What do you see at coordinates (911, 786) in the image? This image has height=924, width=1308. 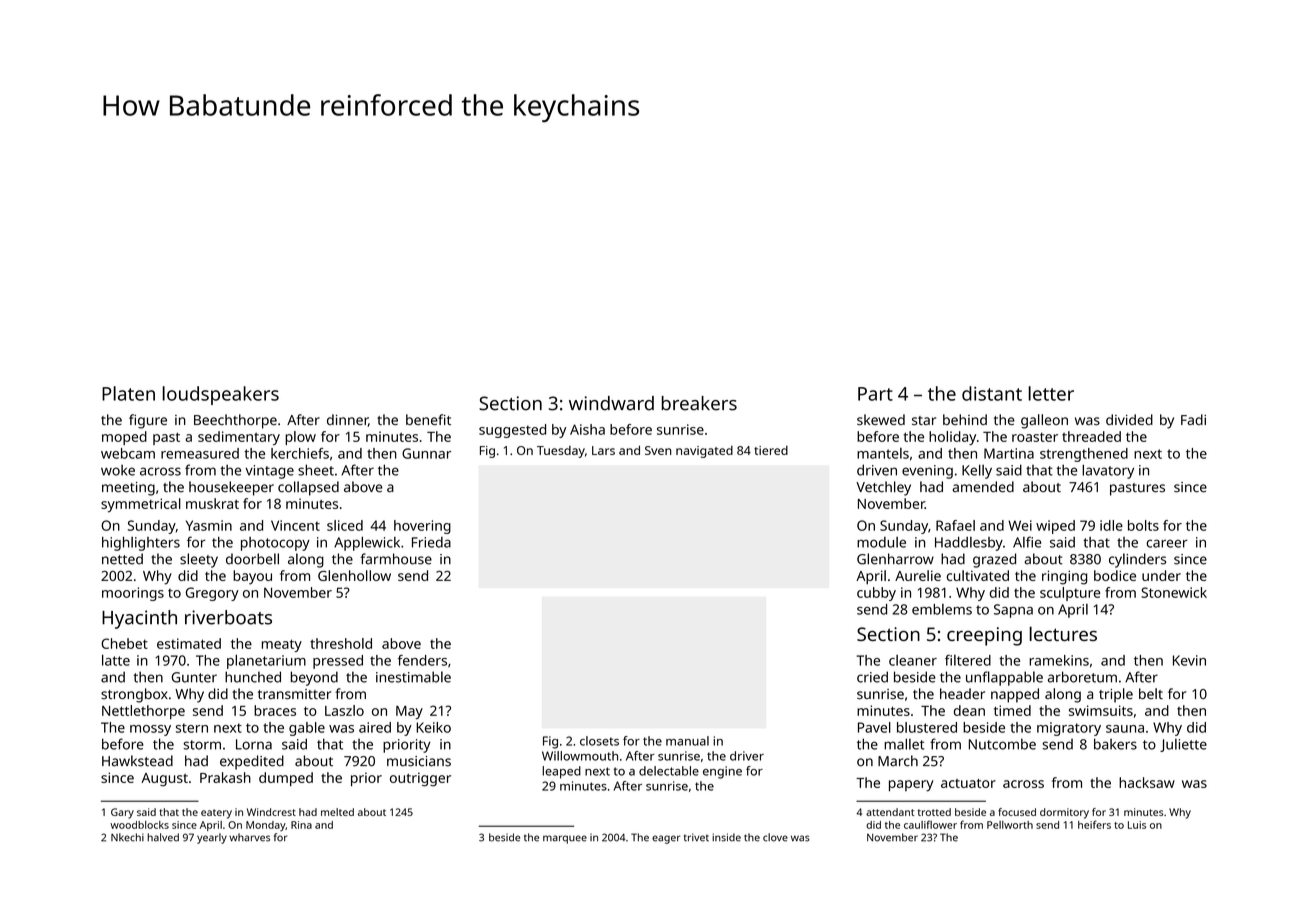 I see `papery` at bounding box center [911, 786].
